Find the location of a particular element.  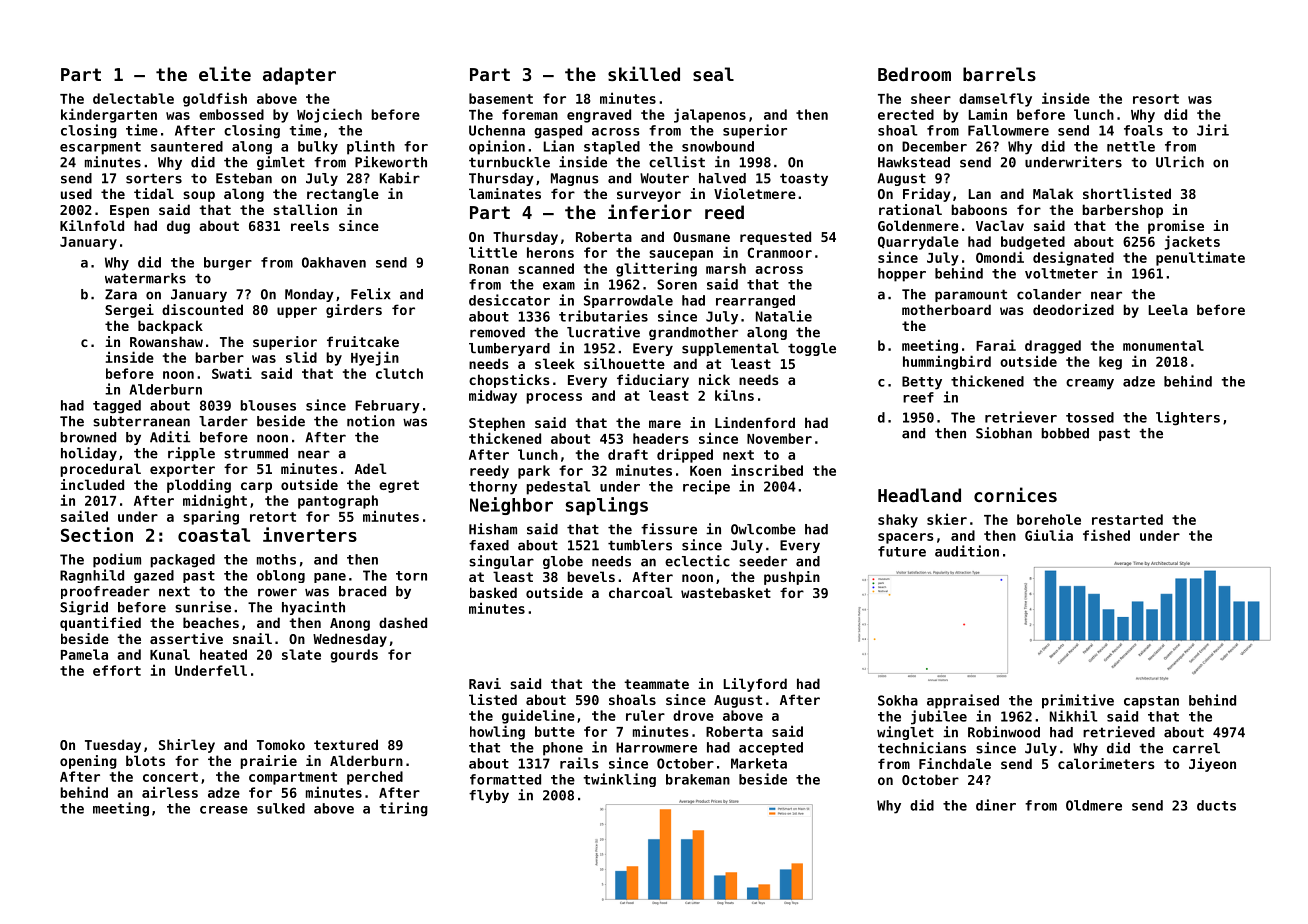

Bedroom is located at coordinates (914, 74).
